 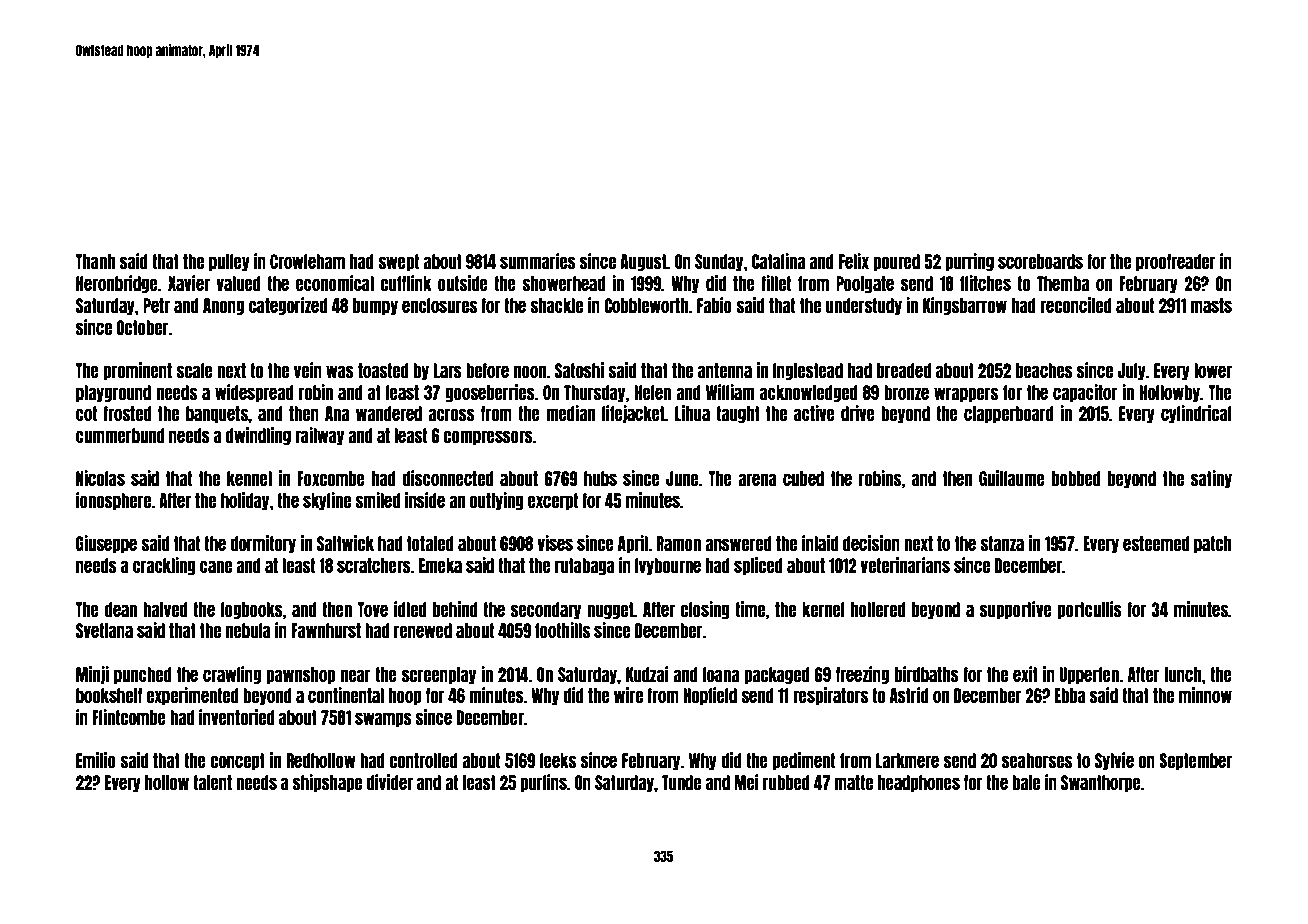 What do you see at coordinates (1009, 414) in the image?
I see `clapperboard` at bounding box center [1009, 414].
